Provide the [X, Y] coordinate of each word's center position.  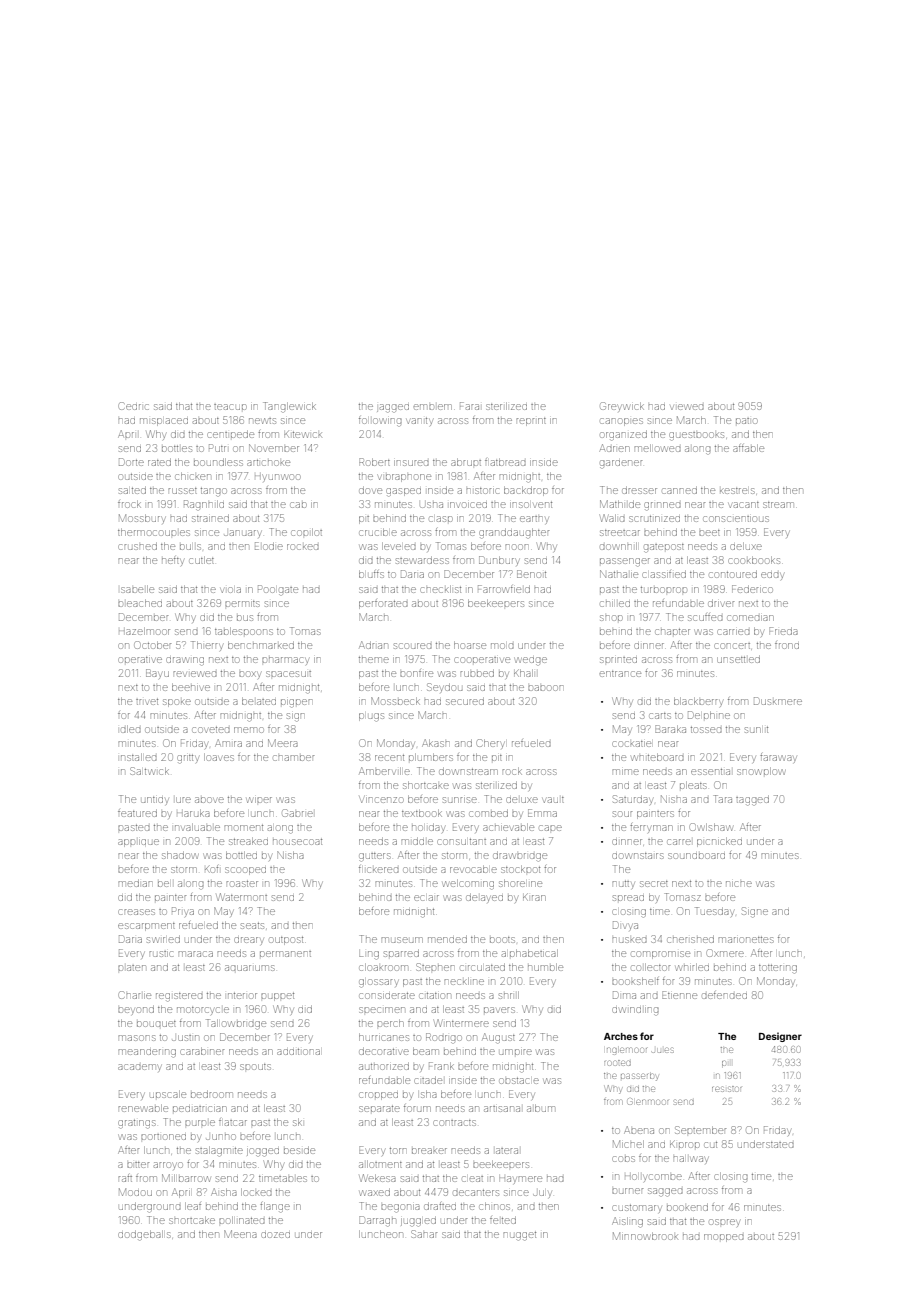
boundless [218, 462]
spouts [255, 1067]
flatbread [505, 462]
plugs [371, 717]
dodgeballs [144, 1236]
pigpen [296, 703]
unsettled [738, 659]
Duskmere [778, 701]
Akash [436, 743]
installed [139, 757]
